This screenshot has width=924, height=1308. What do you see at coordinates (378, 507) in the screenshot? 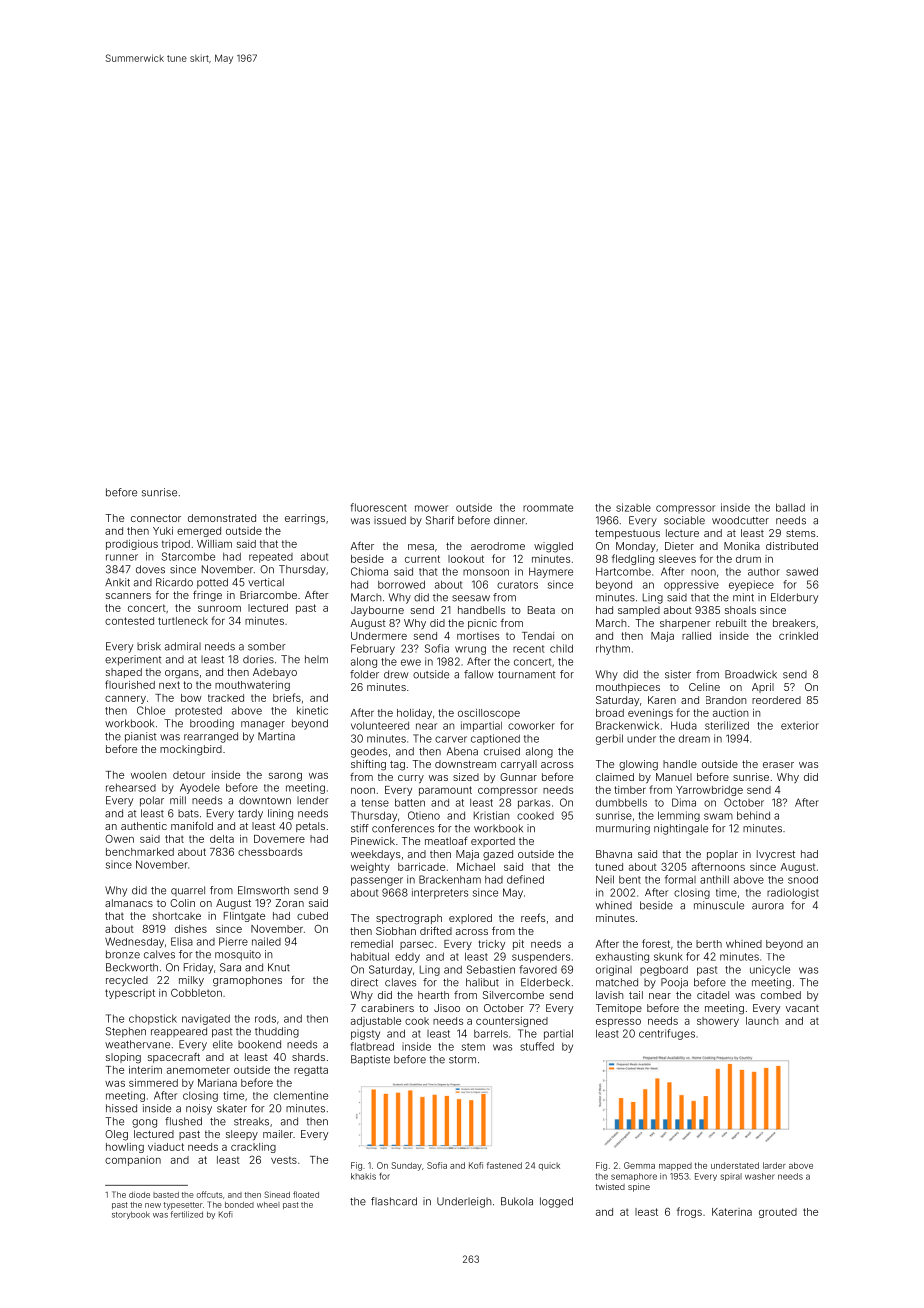
I see `fluorescent` at bounding box center [378, 507].
